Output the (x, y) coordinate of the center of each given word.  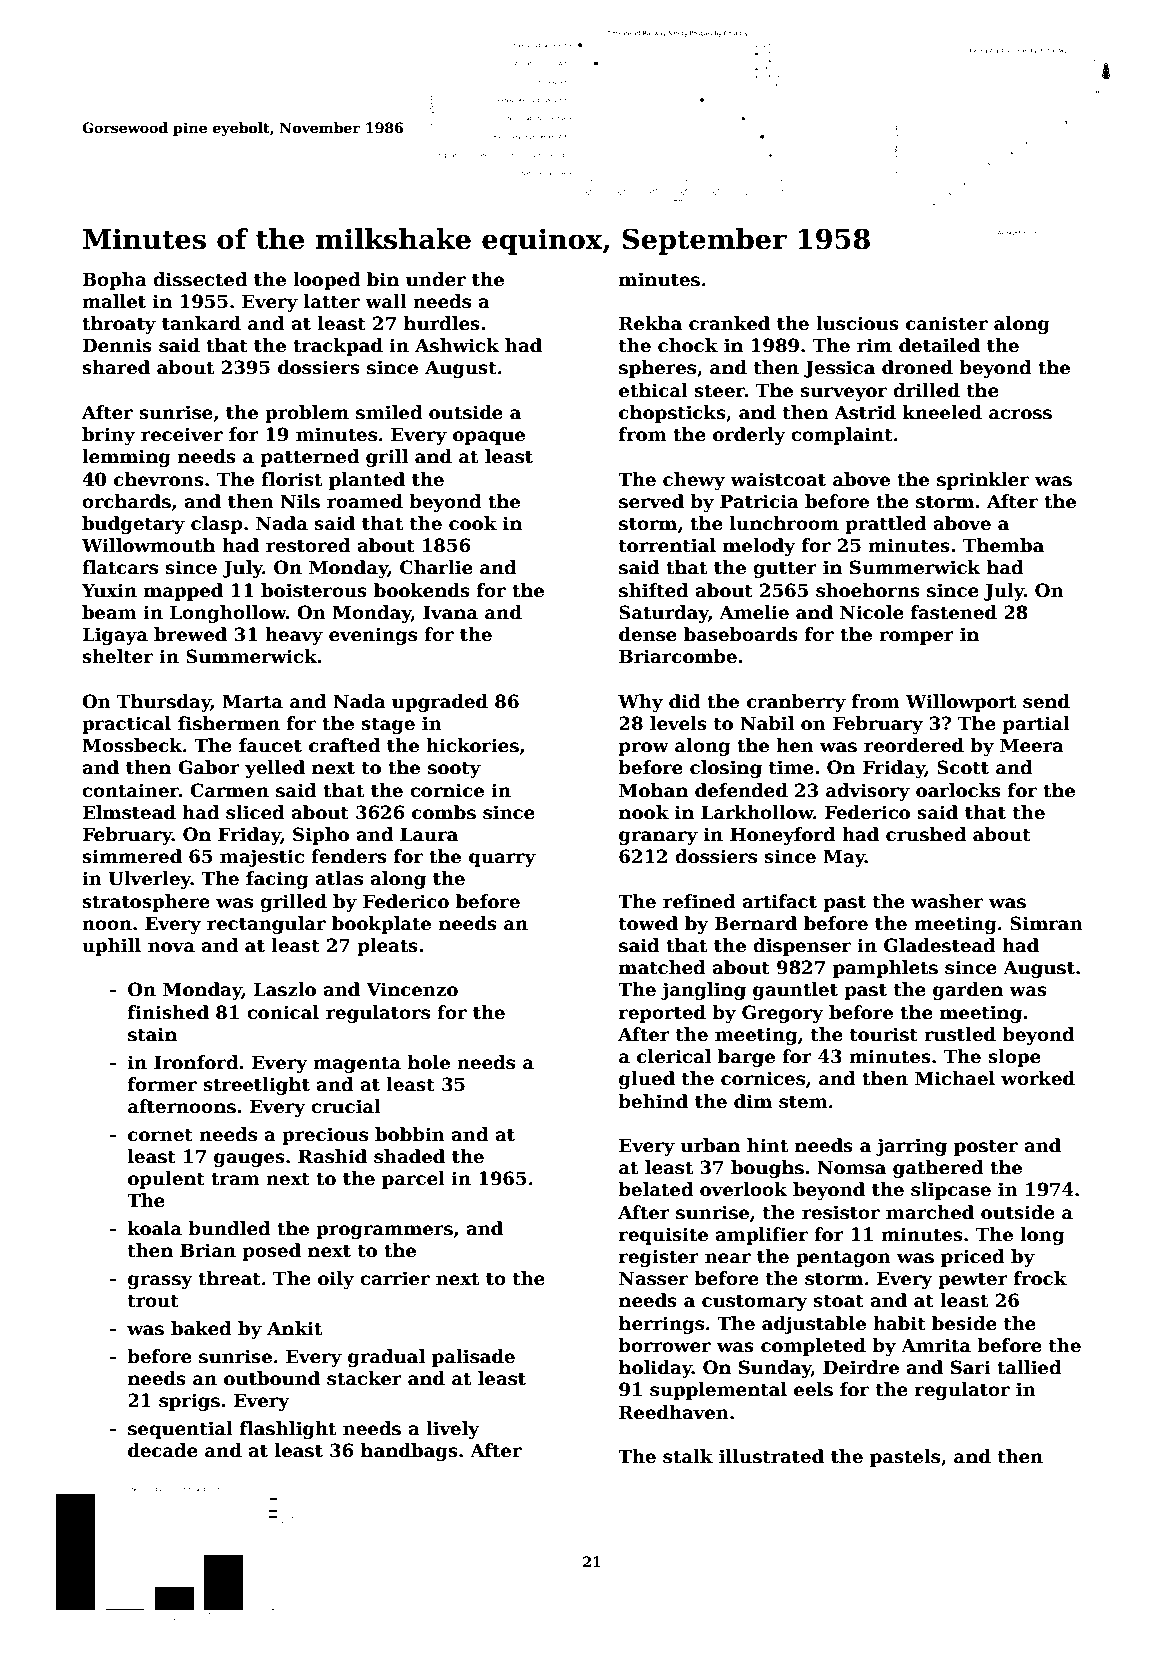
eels (813, 1389)
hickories (472, 745)
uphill (111, 947)
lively (453, 1430)
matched (662, 967)
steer (719, 391)
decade (163, 1450)
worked (1038, 1078)
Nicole (872, 612)
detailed (939, 345)
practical (126, 725)
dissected (200, 279)
